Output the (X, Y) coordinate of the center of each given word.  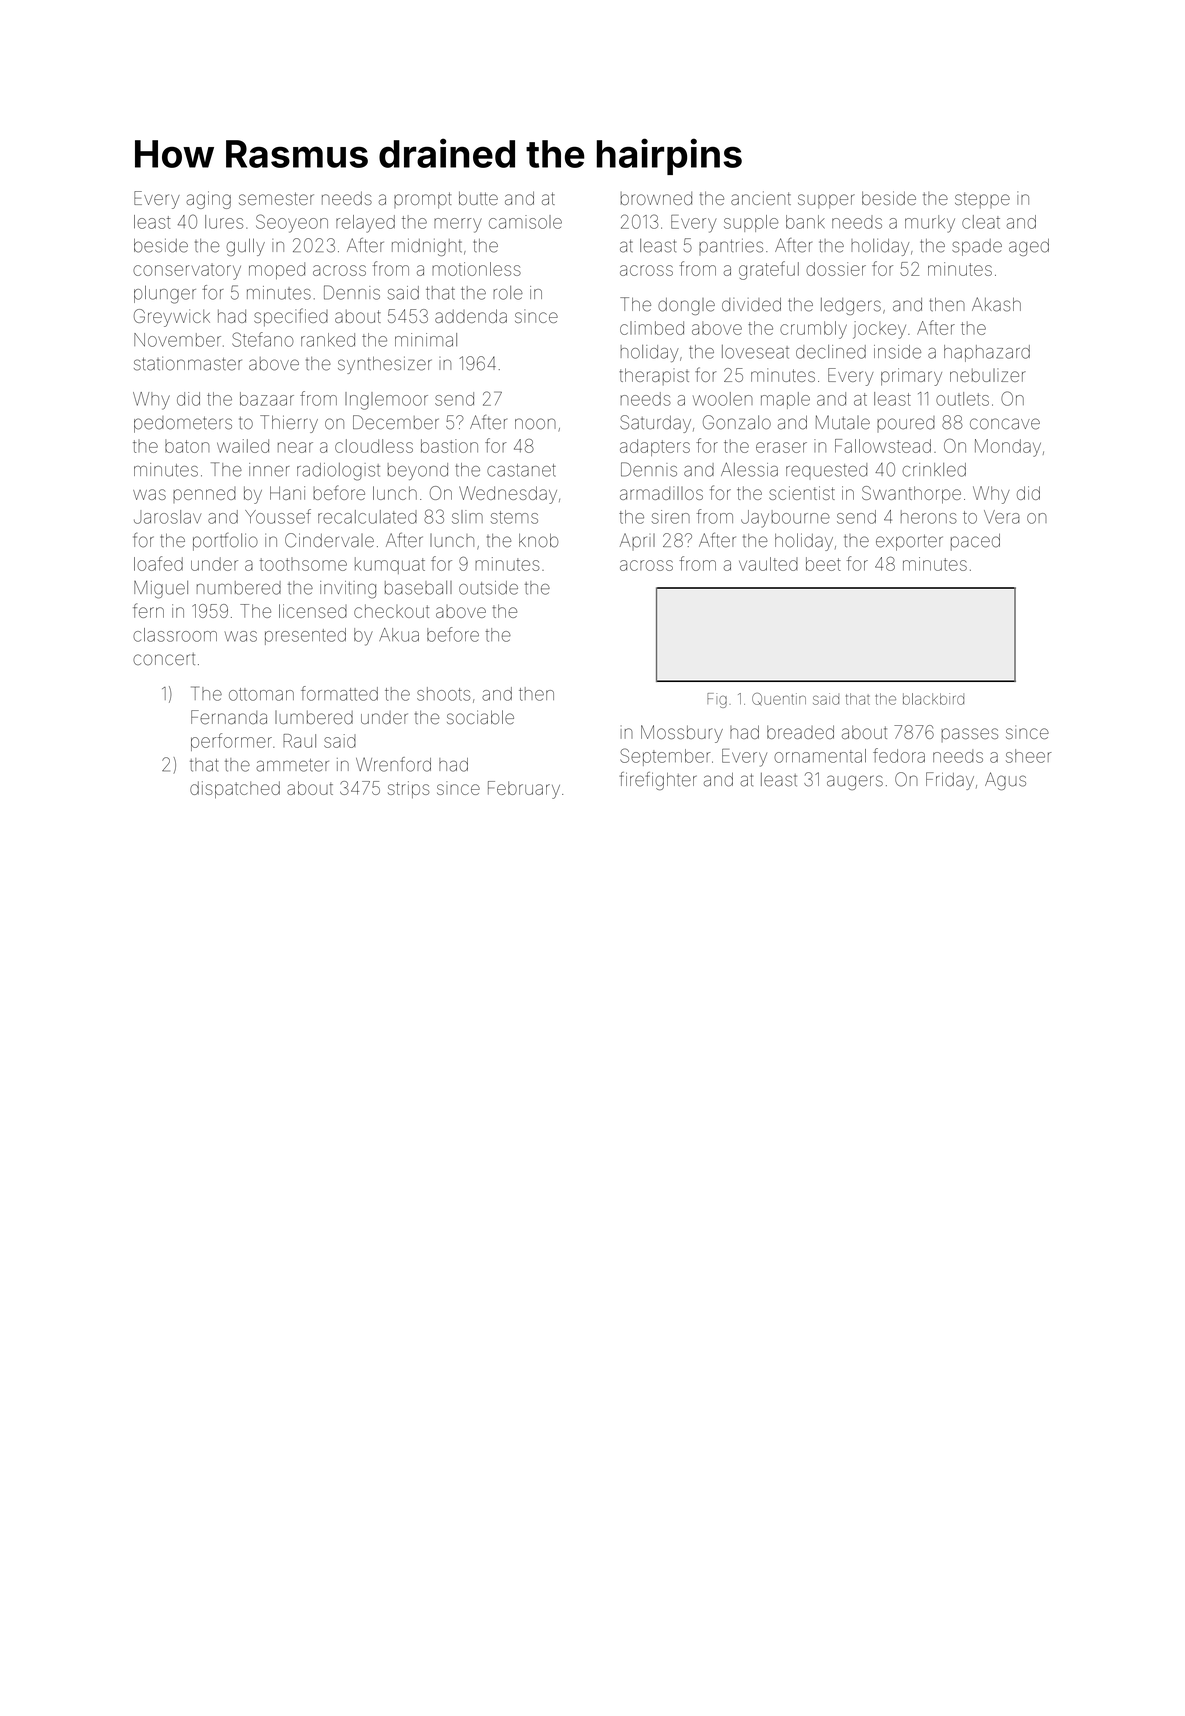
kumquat (390, 565)
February (524, 790)
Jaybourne (785, 519)
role (508, 293)
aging (208, 200)
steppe (982, 200)
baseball (418, 588)
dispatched (235, 789)
